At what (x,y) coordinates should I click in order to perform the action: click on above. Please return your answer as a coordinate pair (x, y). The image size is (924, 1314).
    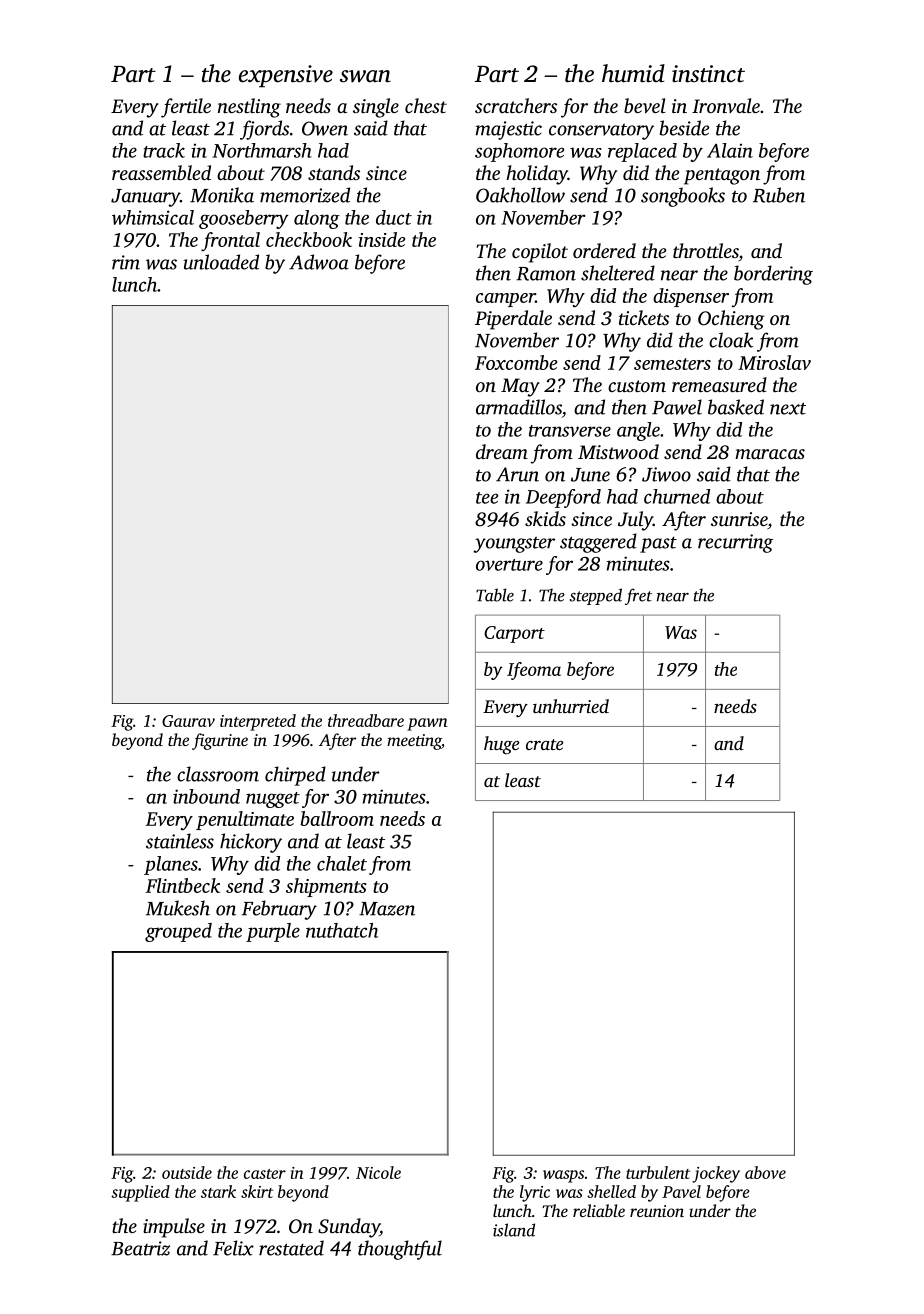
    Looking at the image, I should click on (765, 1172).
